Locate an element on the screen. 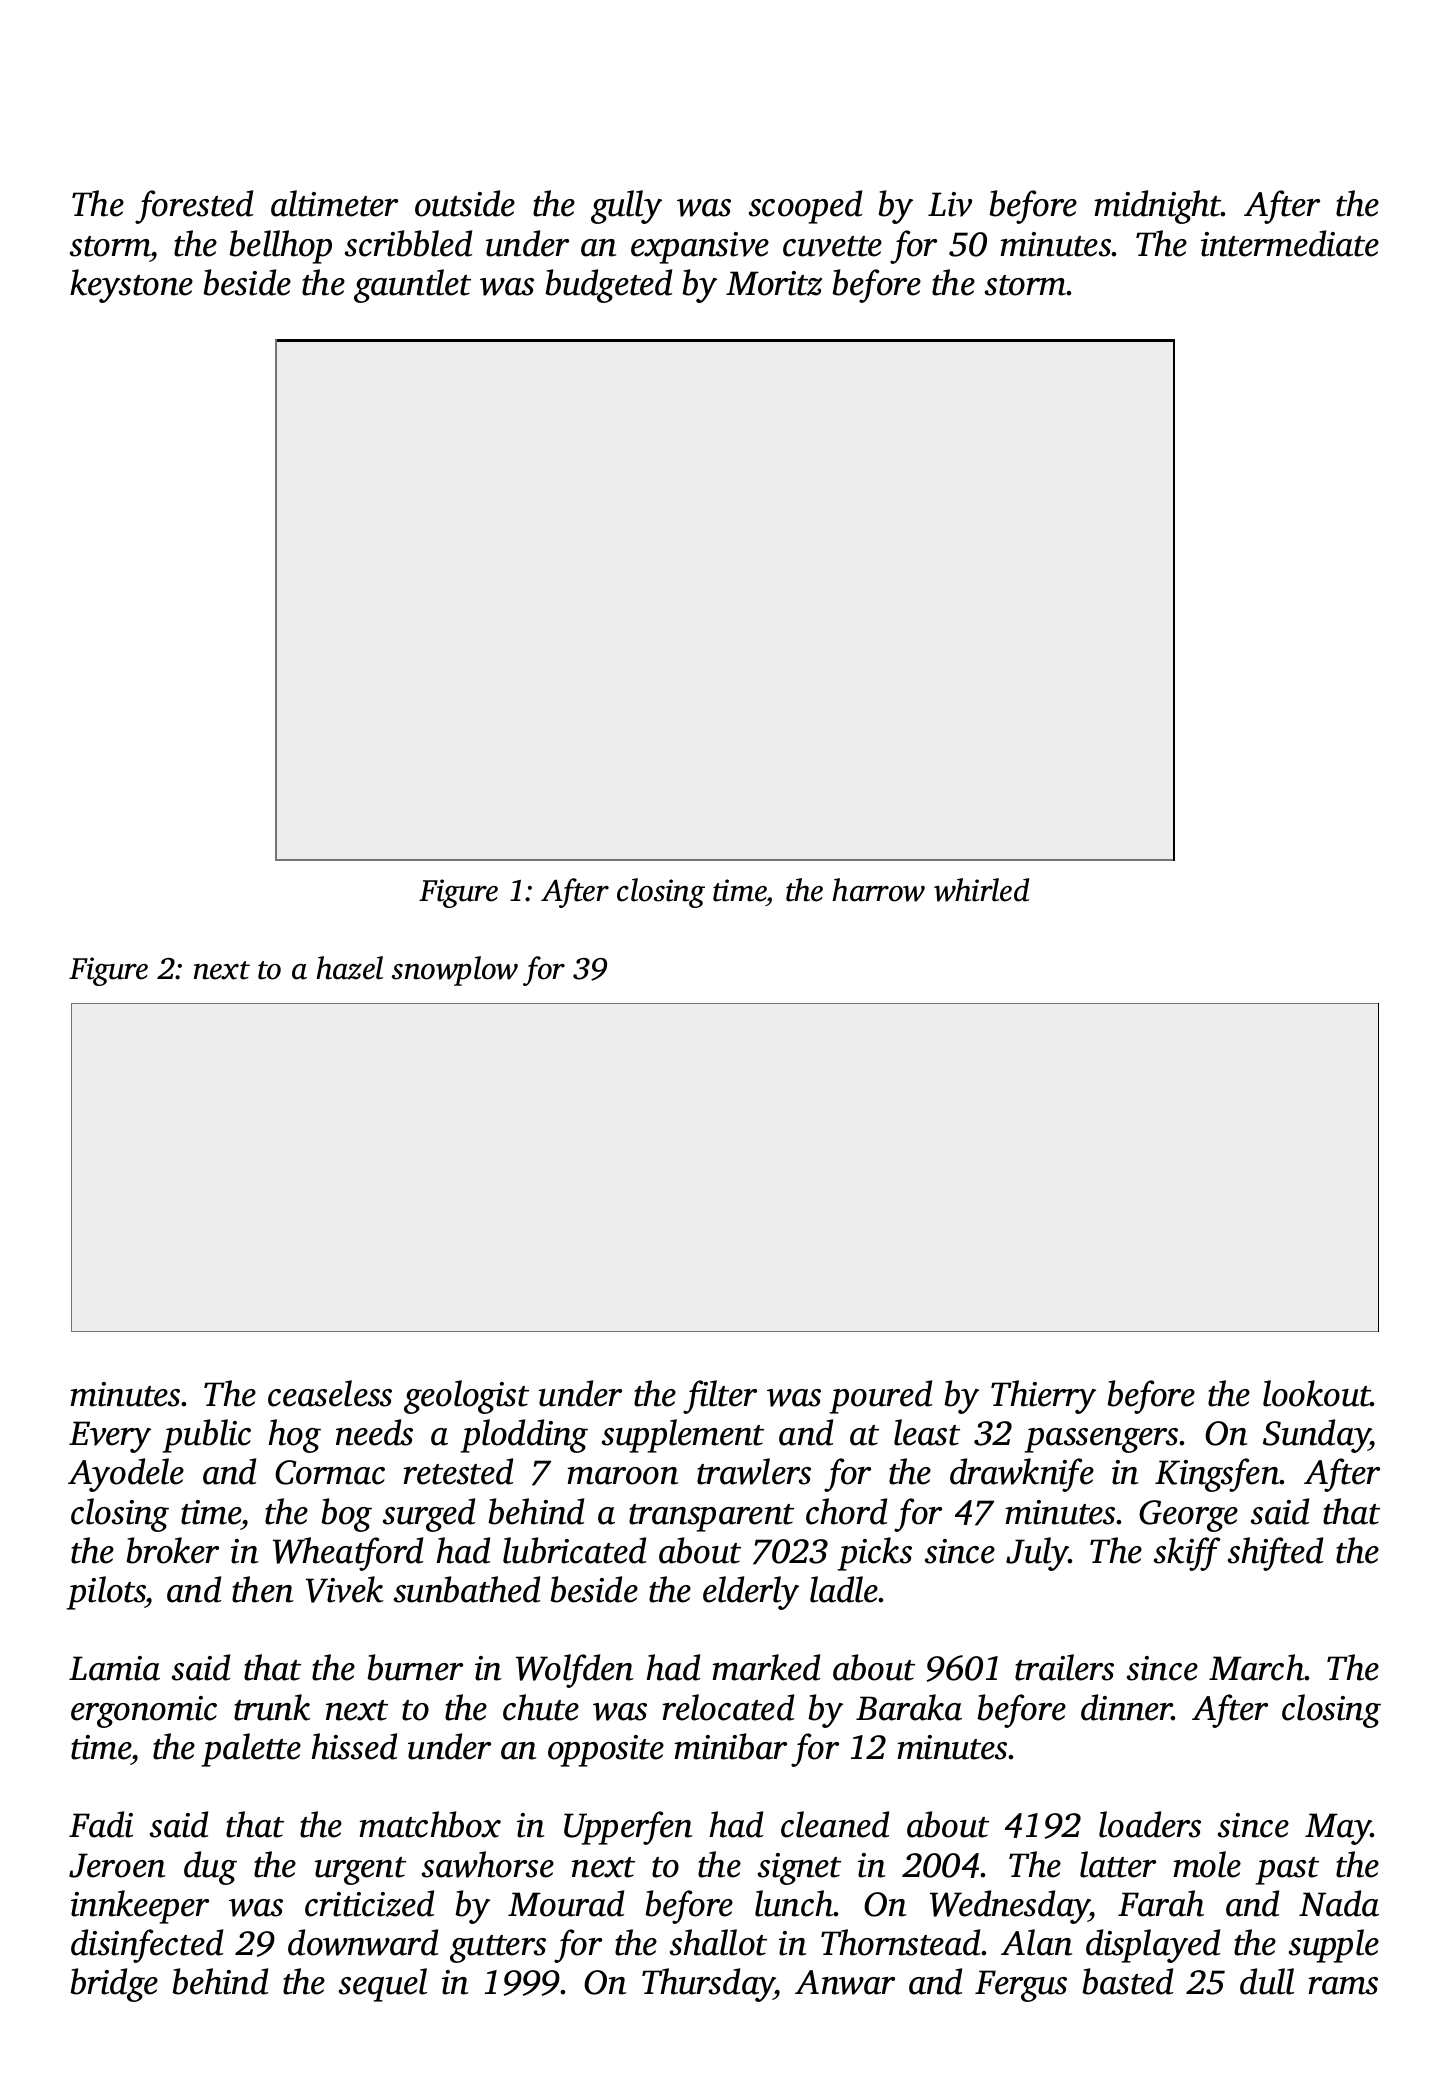 This screenshot has width=1450, height=2100. shifted is located at coordinates (1275, 1554).
